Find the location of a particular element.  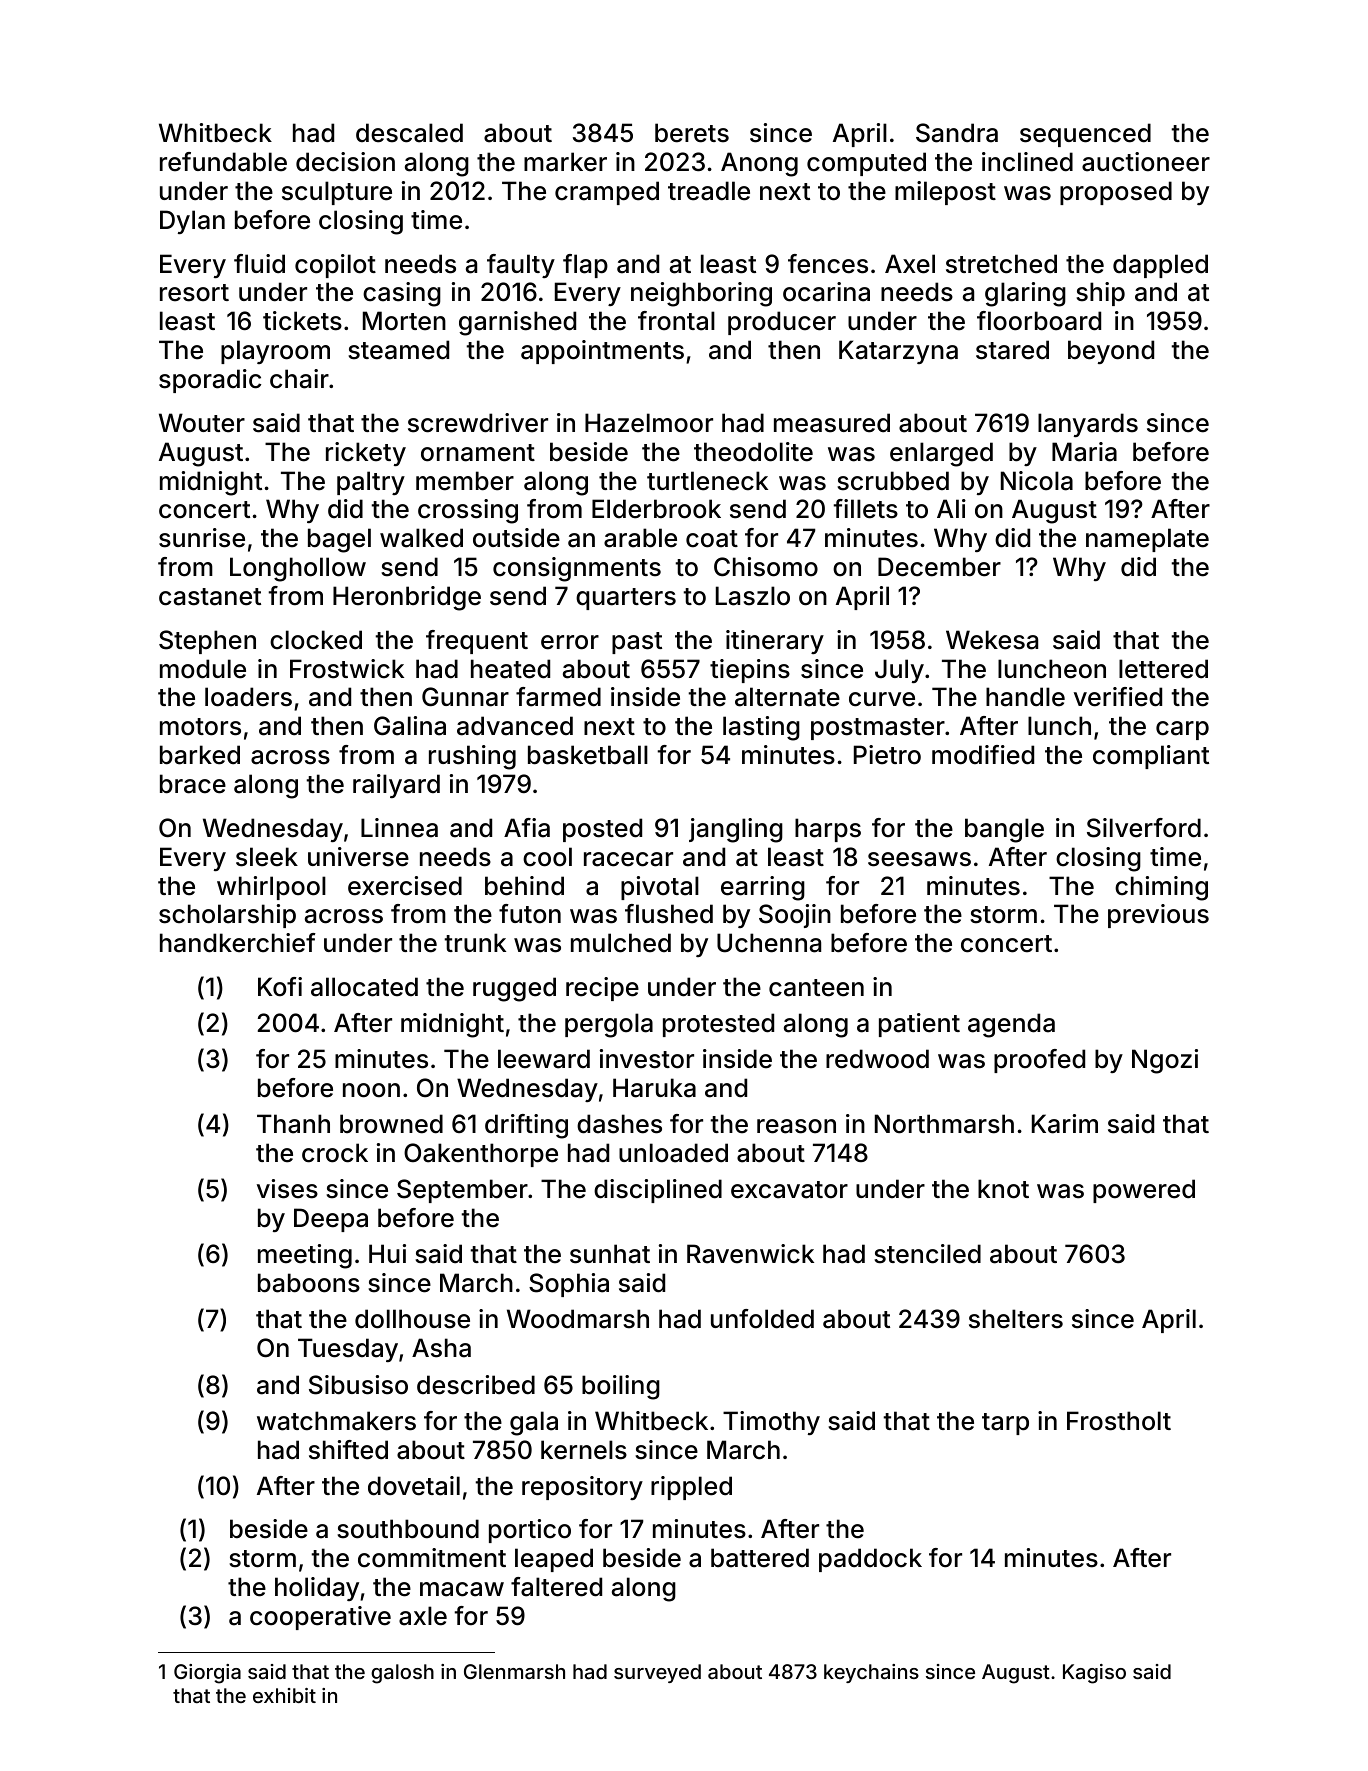

cramped is located at coordinates (607, 193).
